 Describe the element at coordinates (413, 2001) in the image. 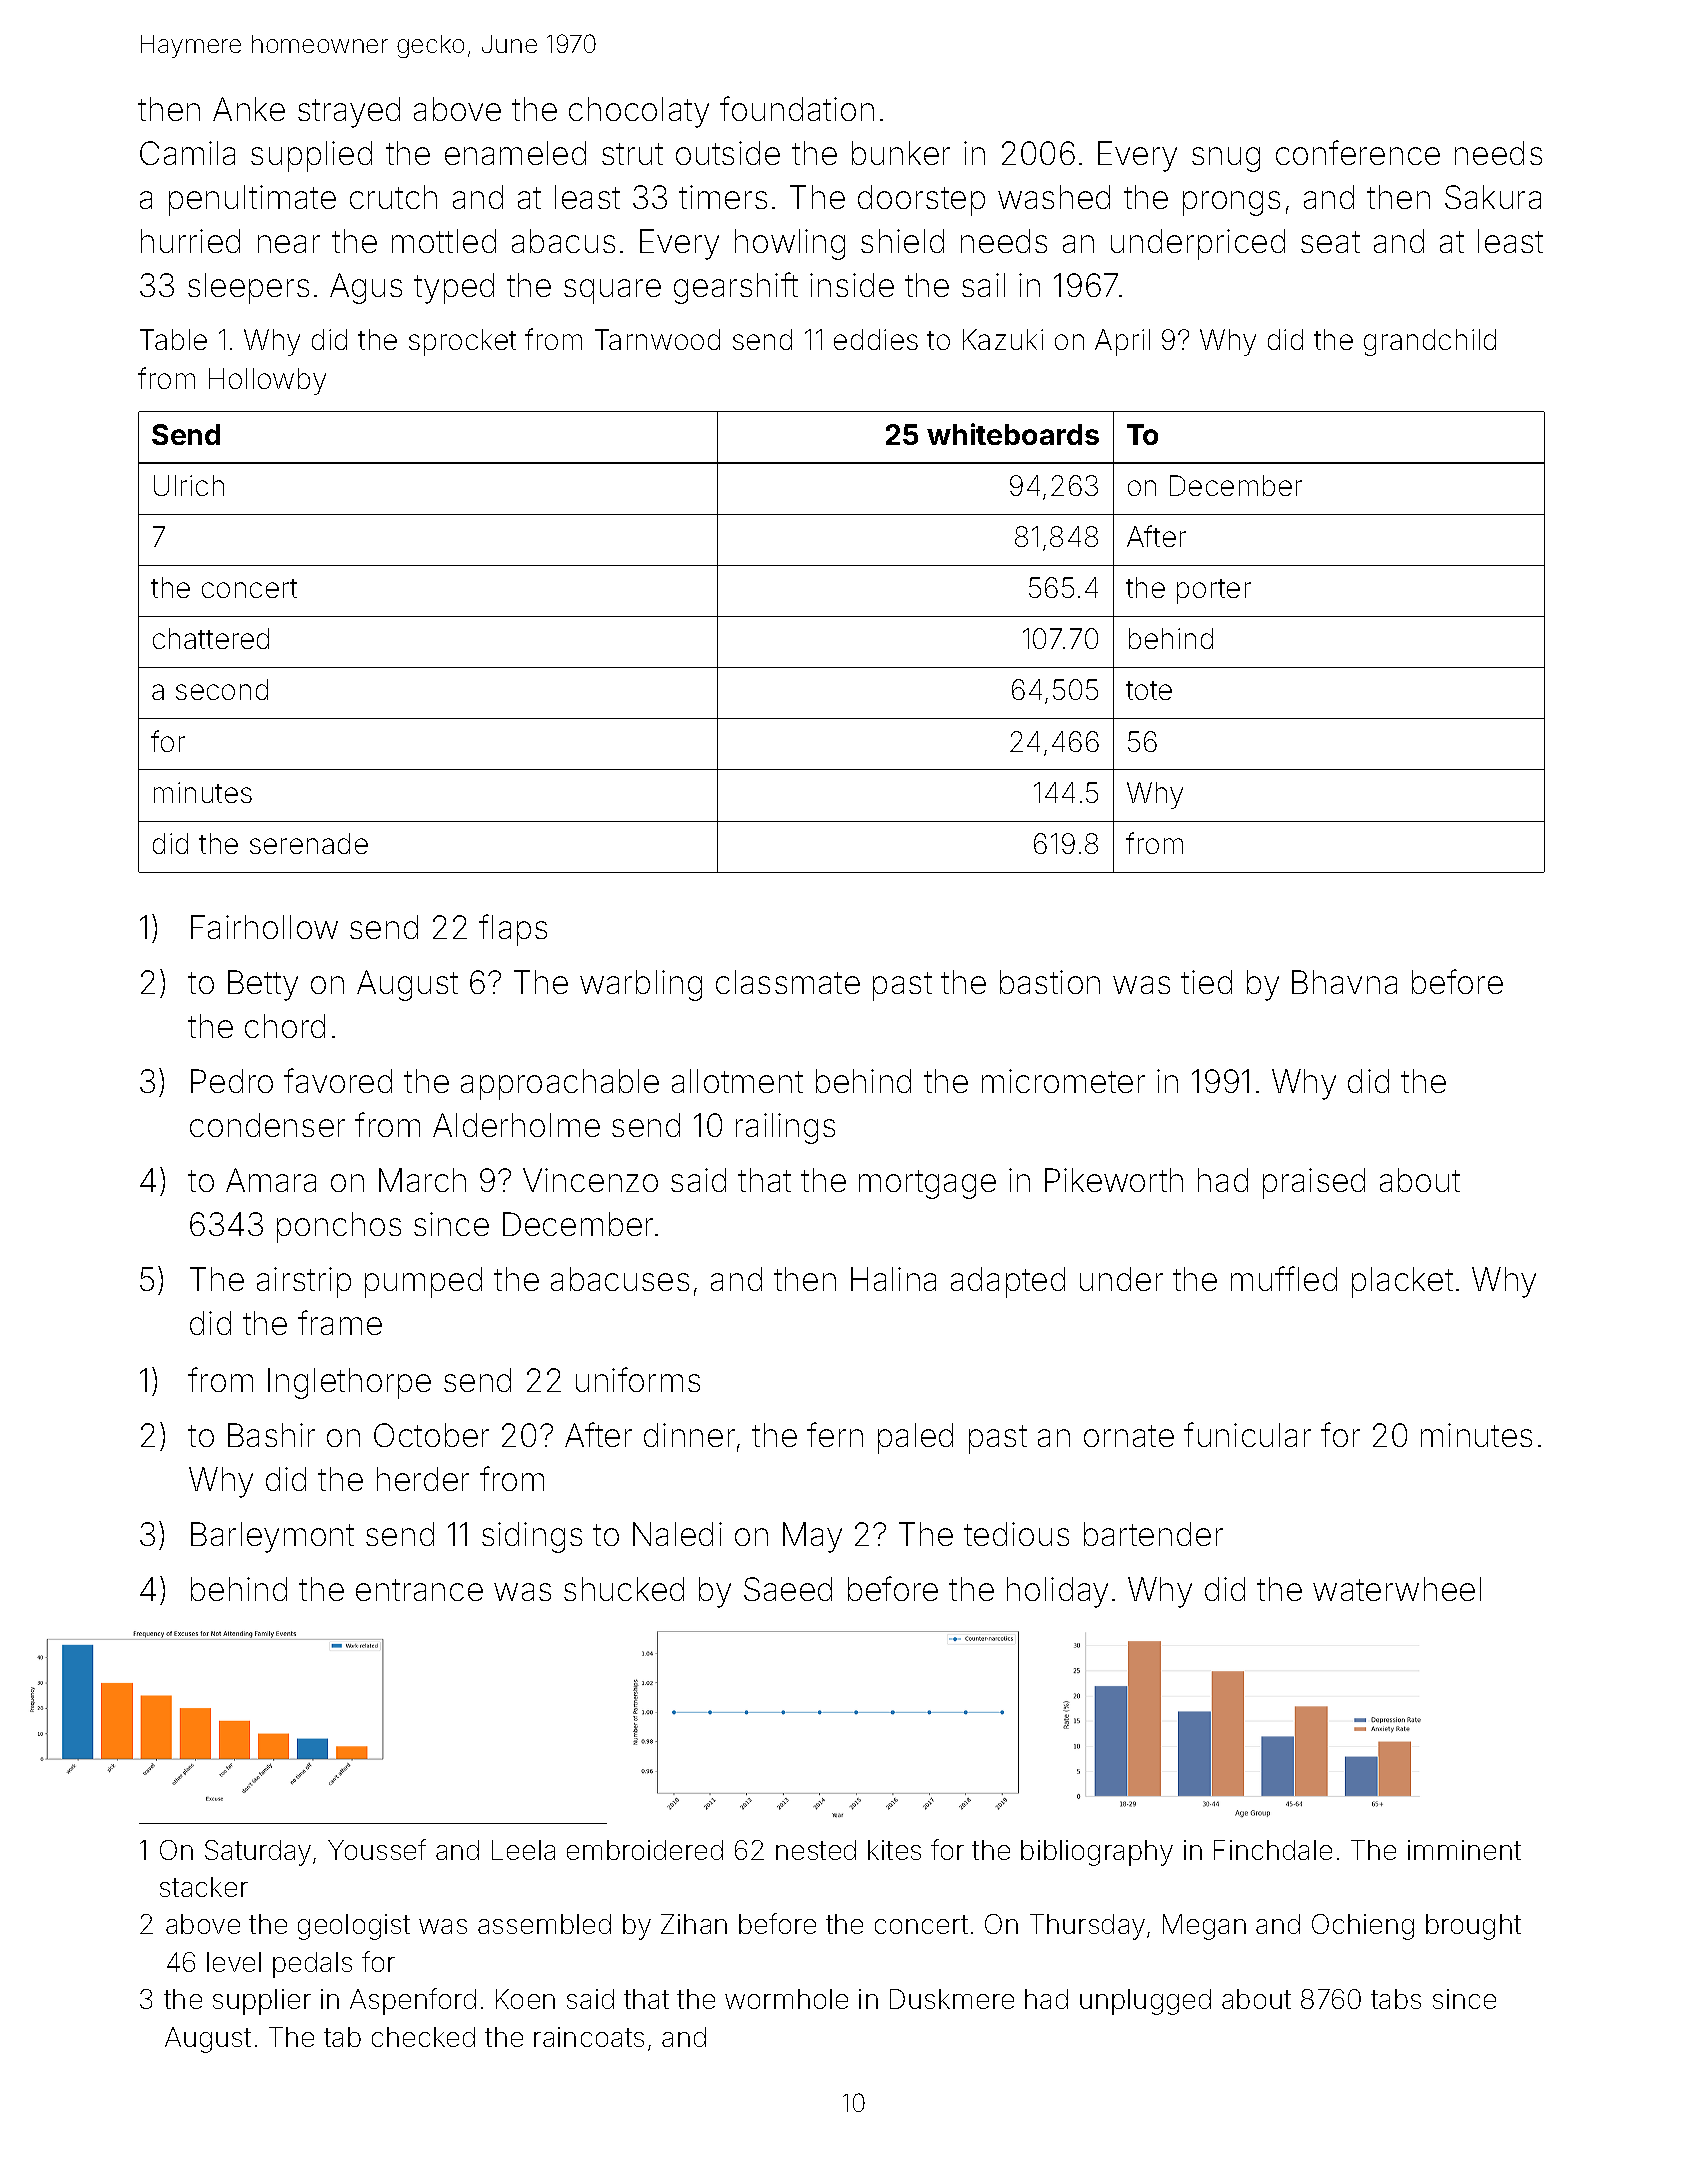

I see `Aspenford` at that location.
